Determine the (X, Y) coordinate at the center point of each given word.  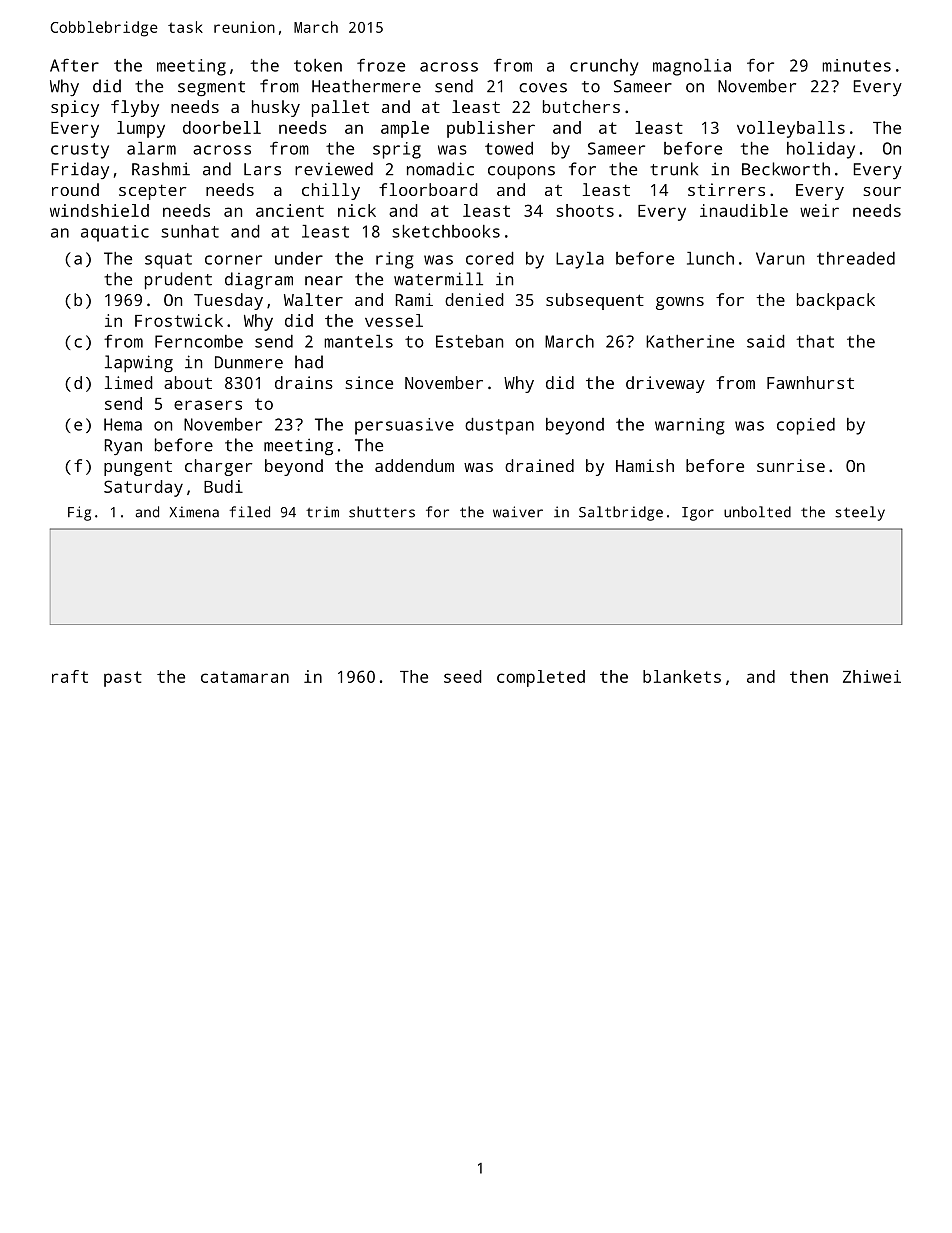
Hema (123, 424)
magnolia (692, 67)
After (74, 65)
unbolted (757, 512)
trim (322, 512)
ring (395, 260)
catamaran (245, 677)
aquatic (115, 233)
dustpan (499, 426)
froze (381, 65)
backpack (836, 301)
